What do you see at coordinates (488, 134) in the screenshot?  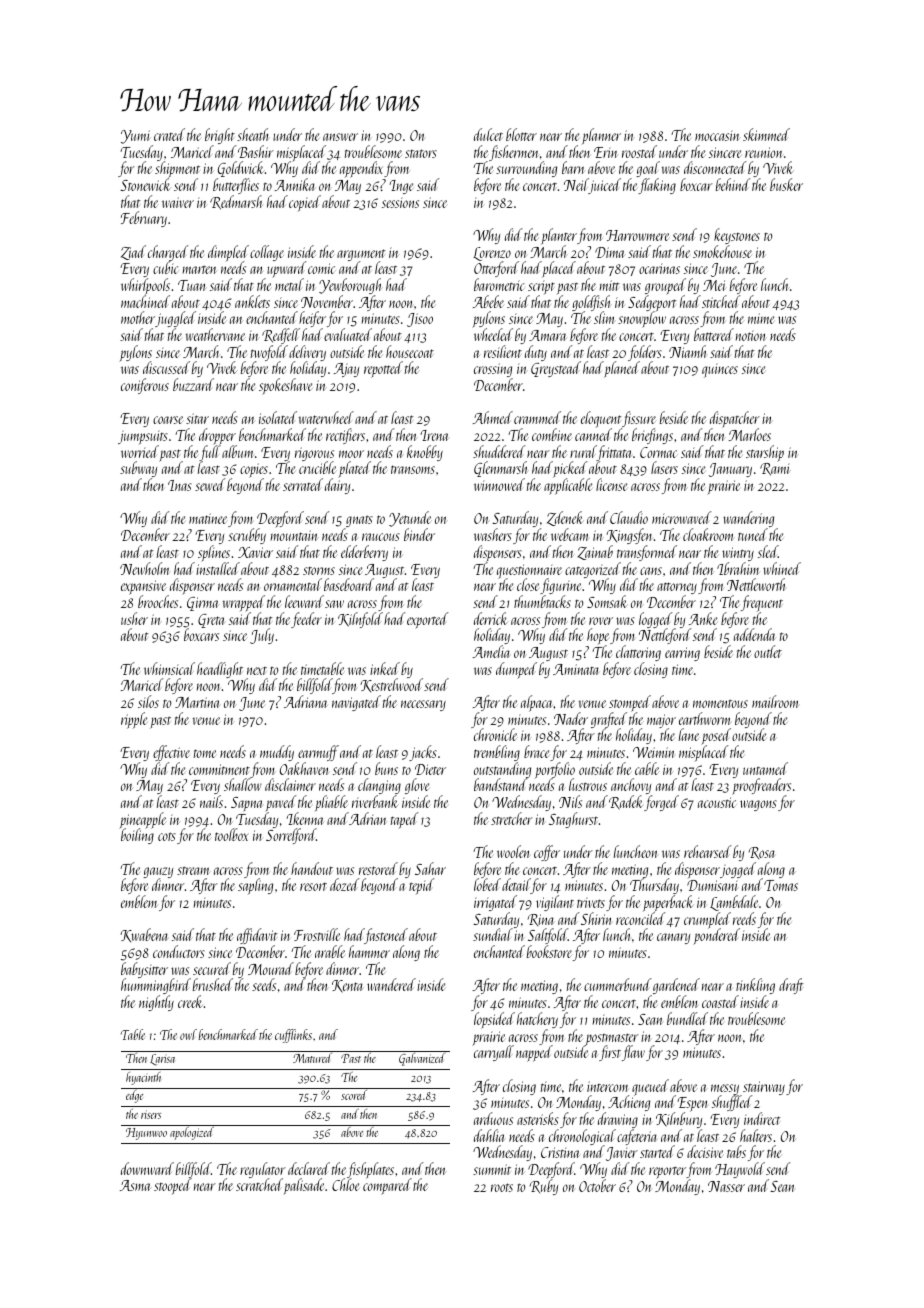 I see `dulcet` at bounding box center [488, 134].
